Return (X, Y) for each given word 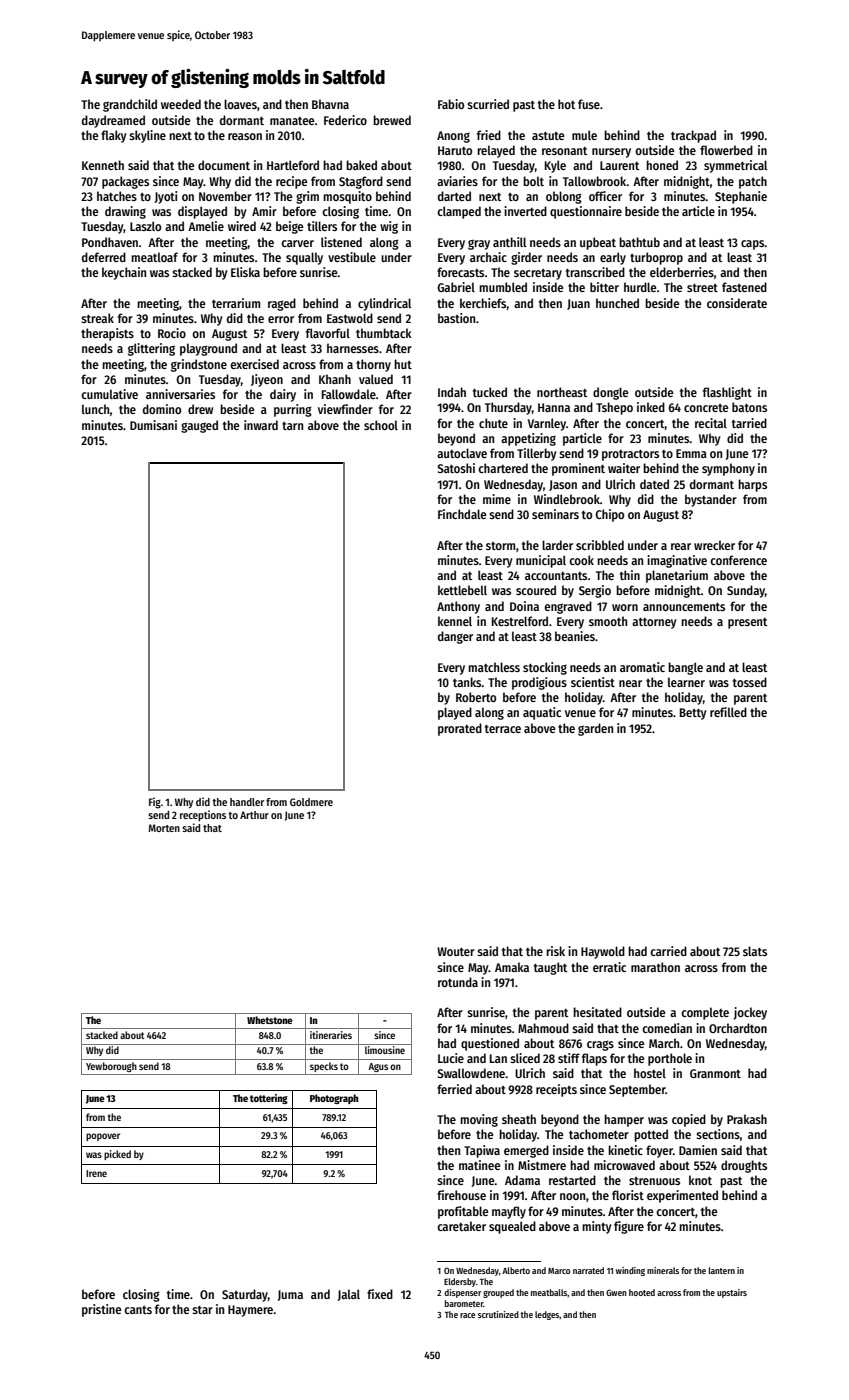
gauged (199, 426)
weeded (181, 104)
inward (261, 425)
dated (654, 484)
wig (389, 227)
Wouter (456, 951)
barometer (464, 1303)
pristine (102, 1310)
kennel (455, 621)
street (702, 288)
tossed (750, 682)
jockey (750, 1013)
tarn (292, 426)
